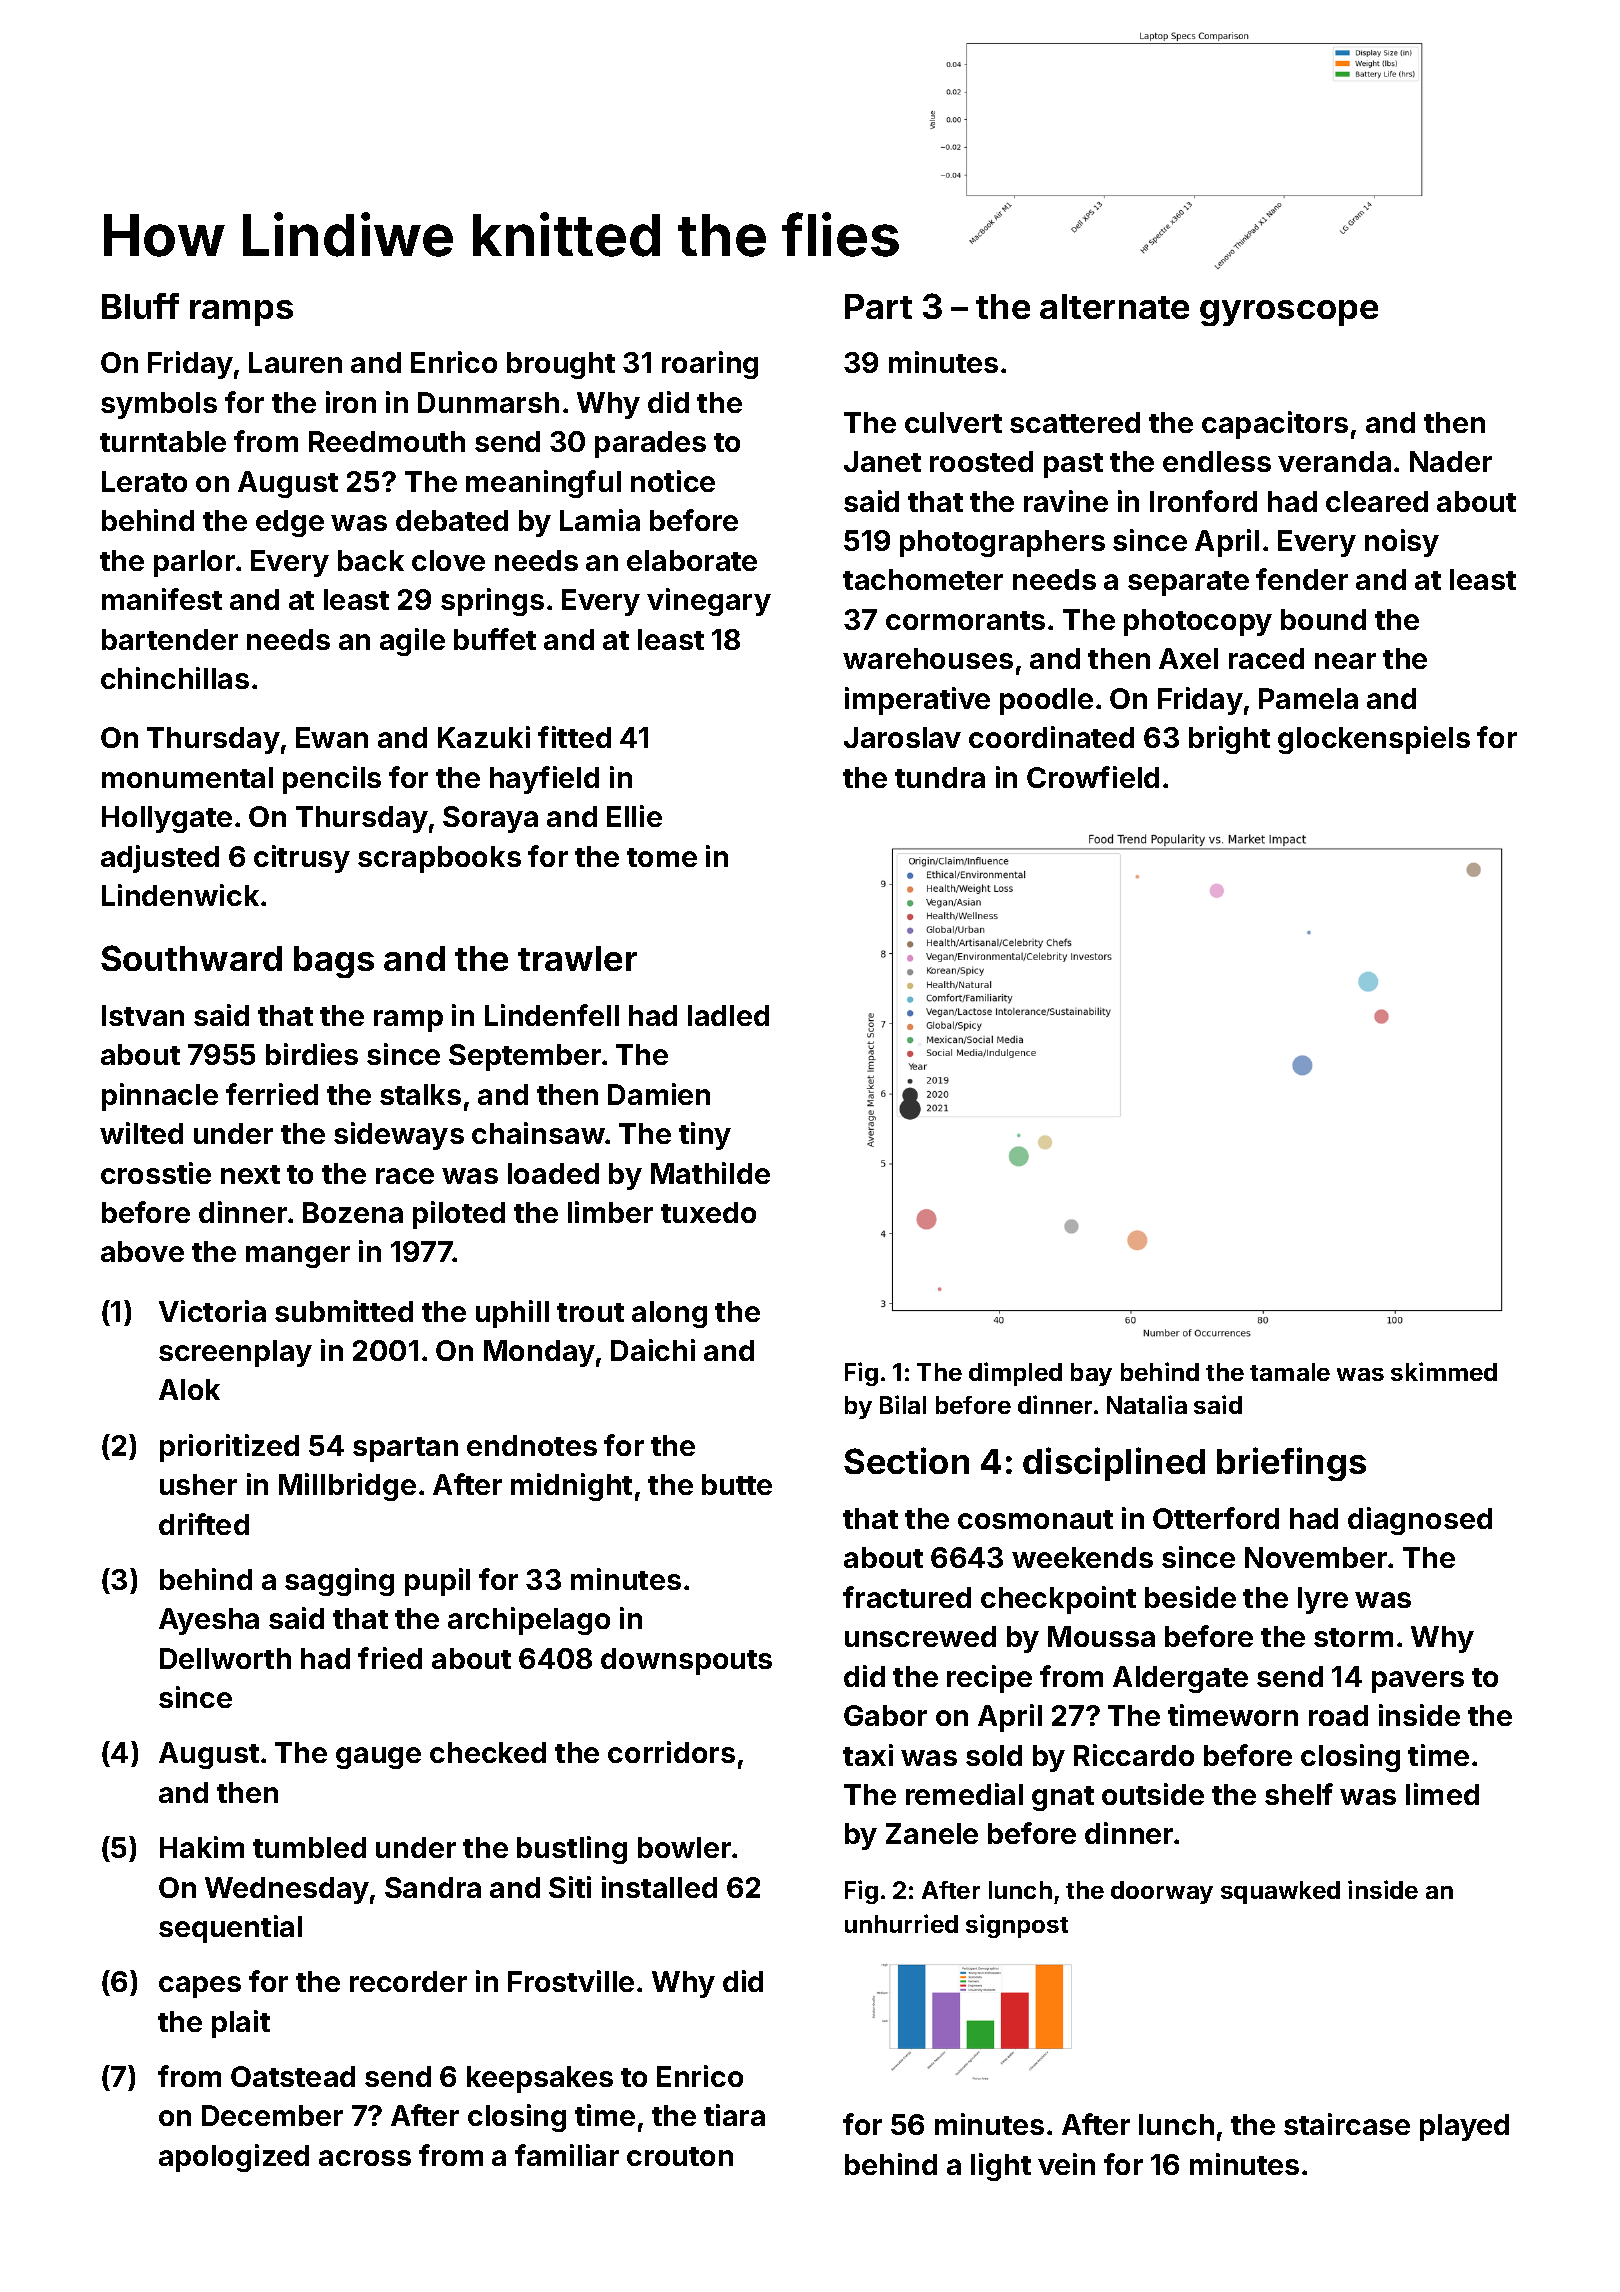  What do you see at coordinates (1451, 461) in the screenshot?
I see `Nader` at bounding box center [1451, 461].
